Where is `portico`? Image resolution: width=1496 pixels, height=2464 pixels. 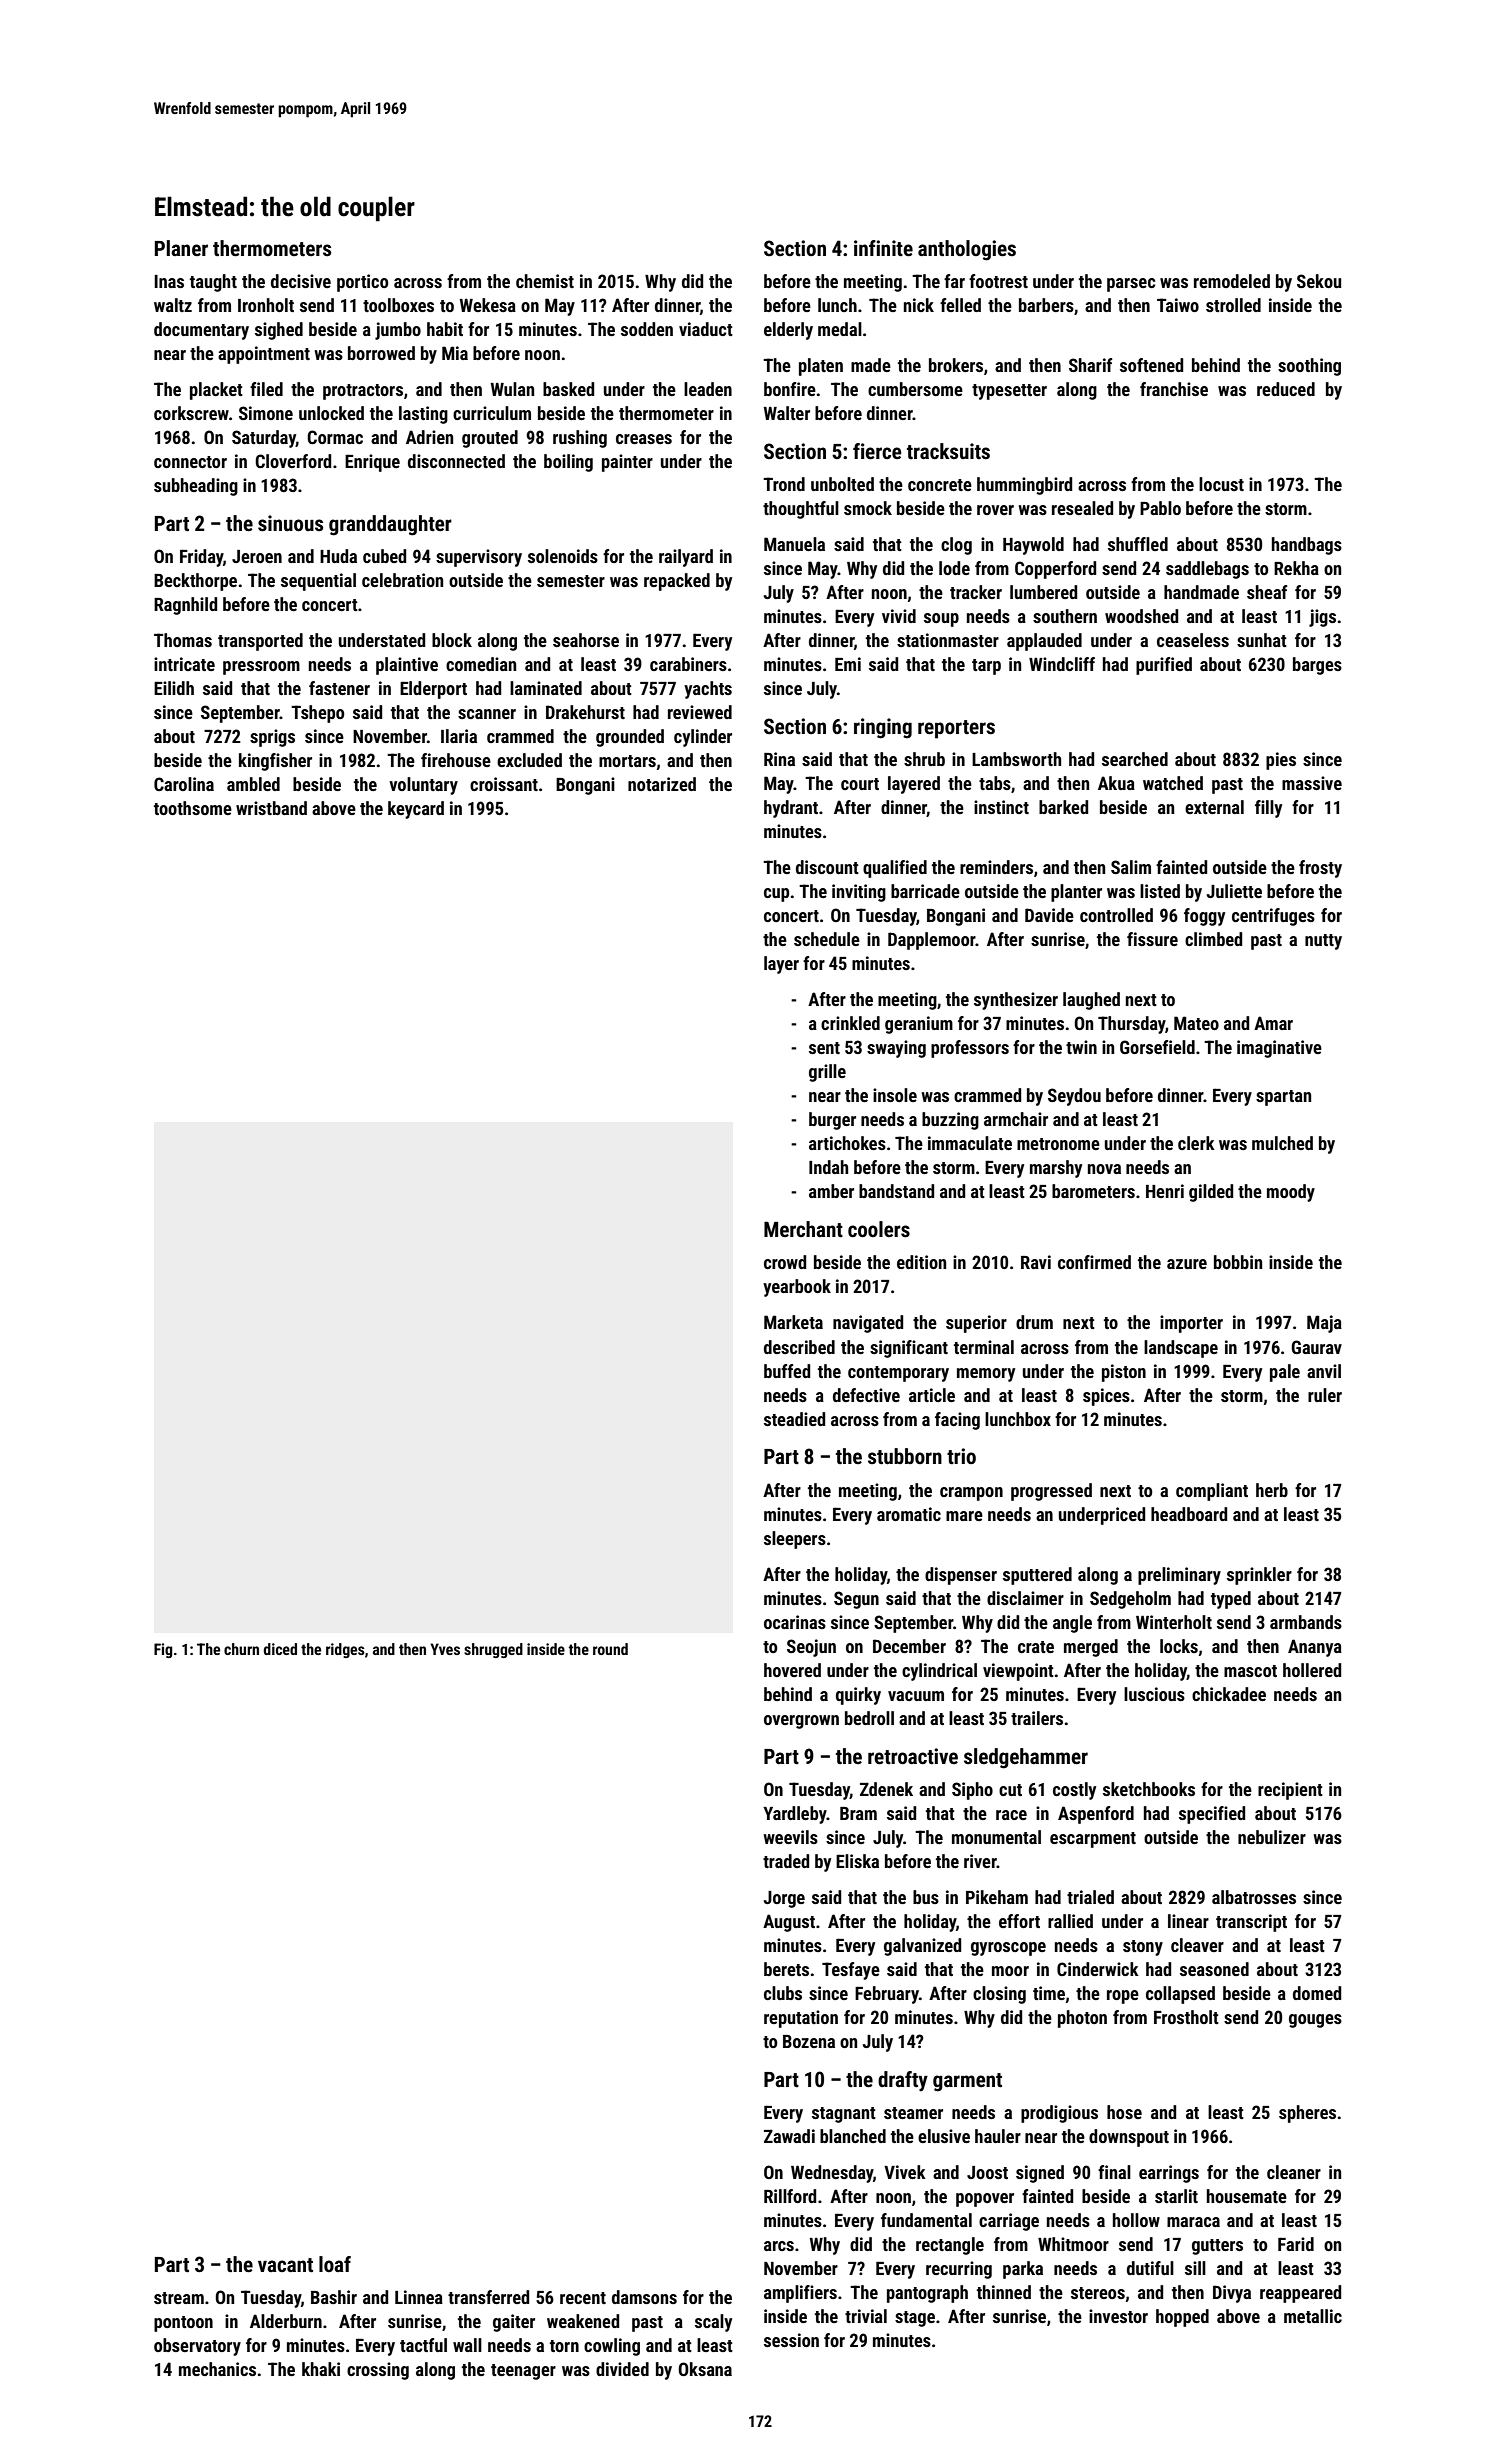 portico is located at coordinates (362, 283).
